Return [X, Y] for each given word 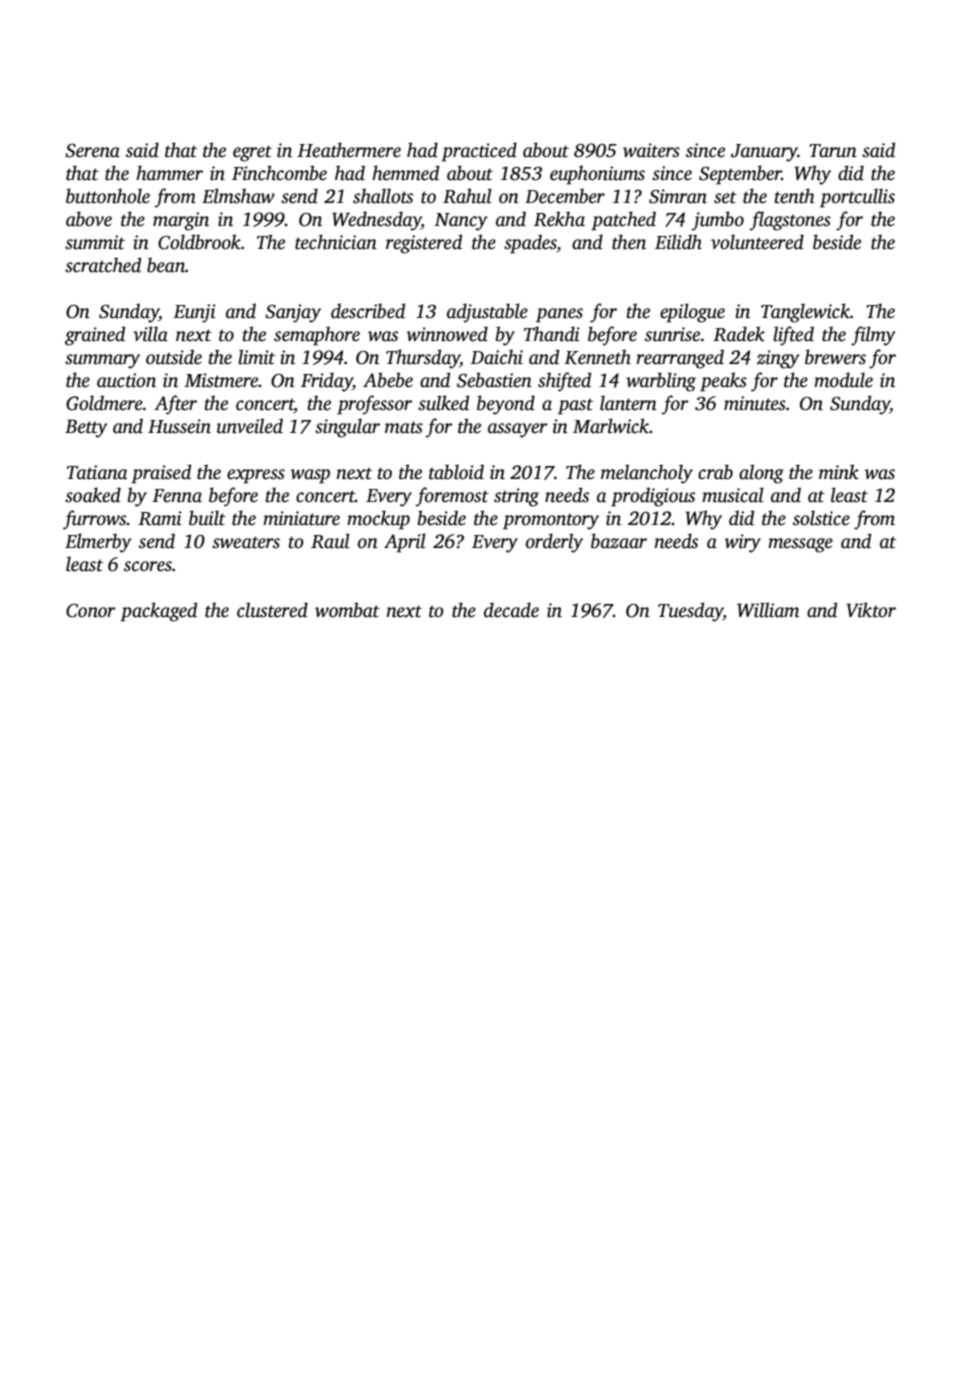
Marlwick [611, 426]
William [768, 610]
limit [256, 357]
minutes [755, 403]
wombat [347, 610]
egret [252, 153]
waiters [651, 150]
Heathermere [349, 150]
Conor [91, 610]
